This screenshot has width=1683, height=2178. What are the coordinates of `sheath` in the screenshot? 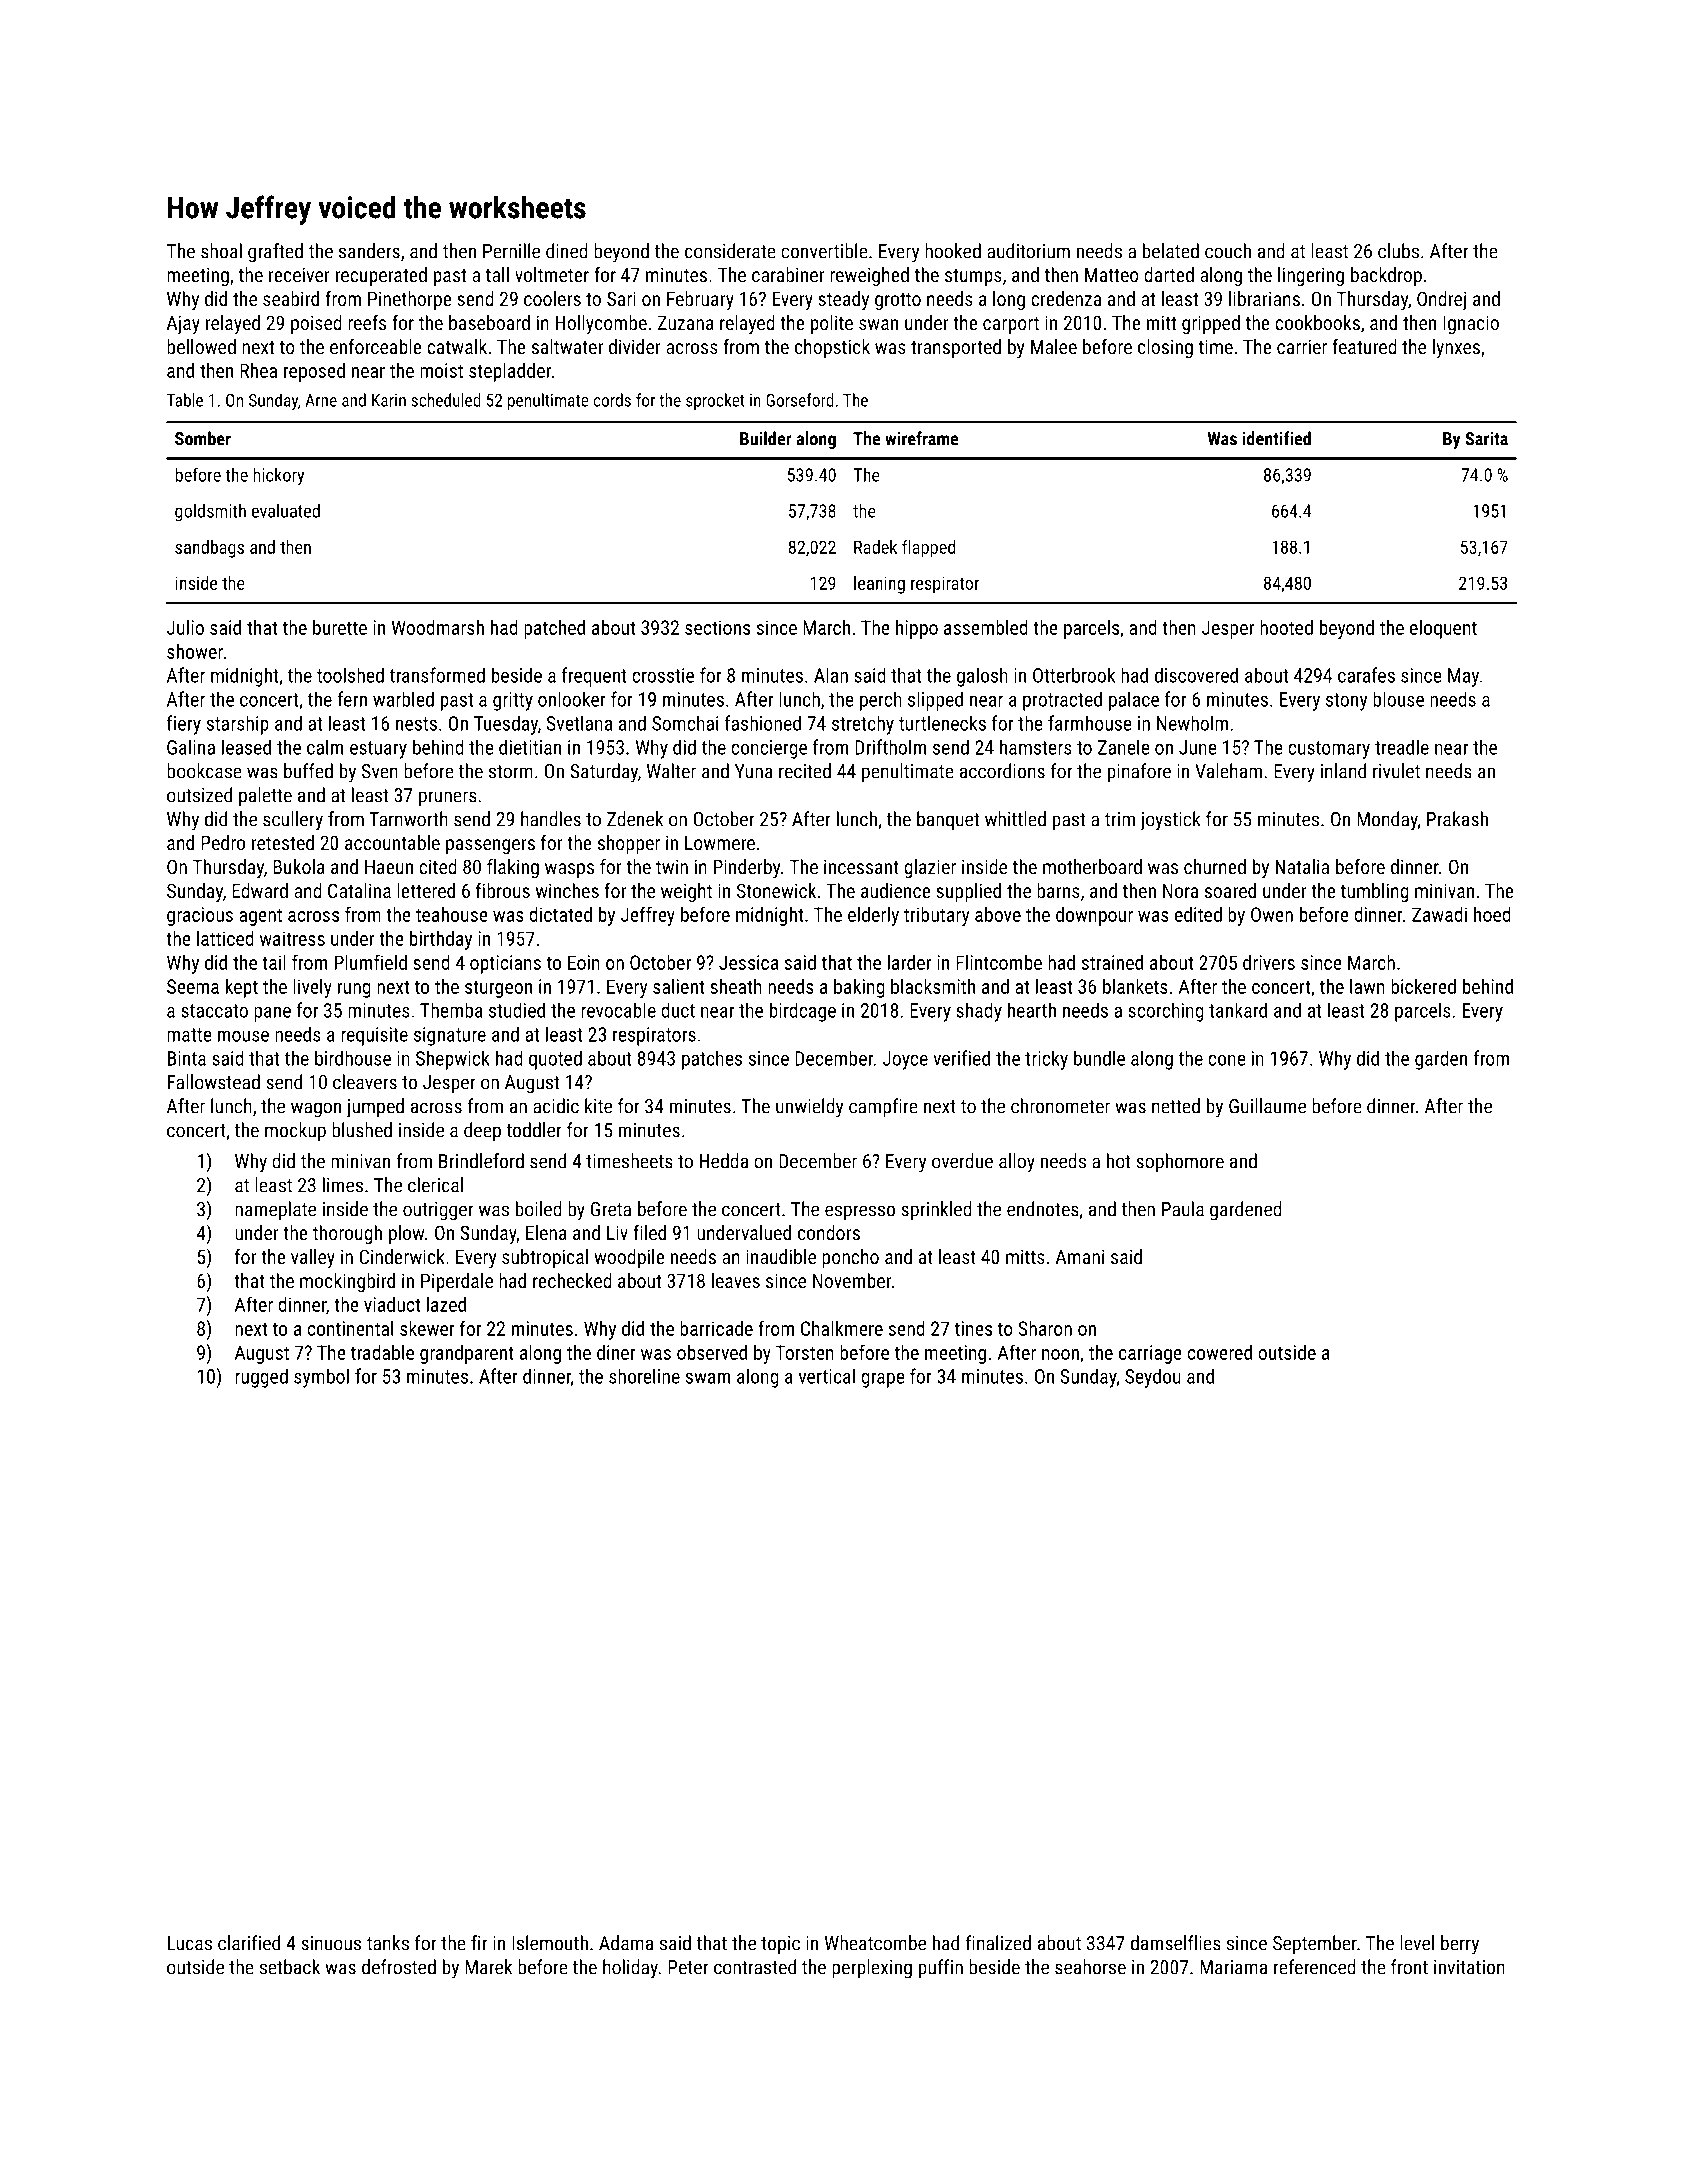 It's located at (736, 986).
